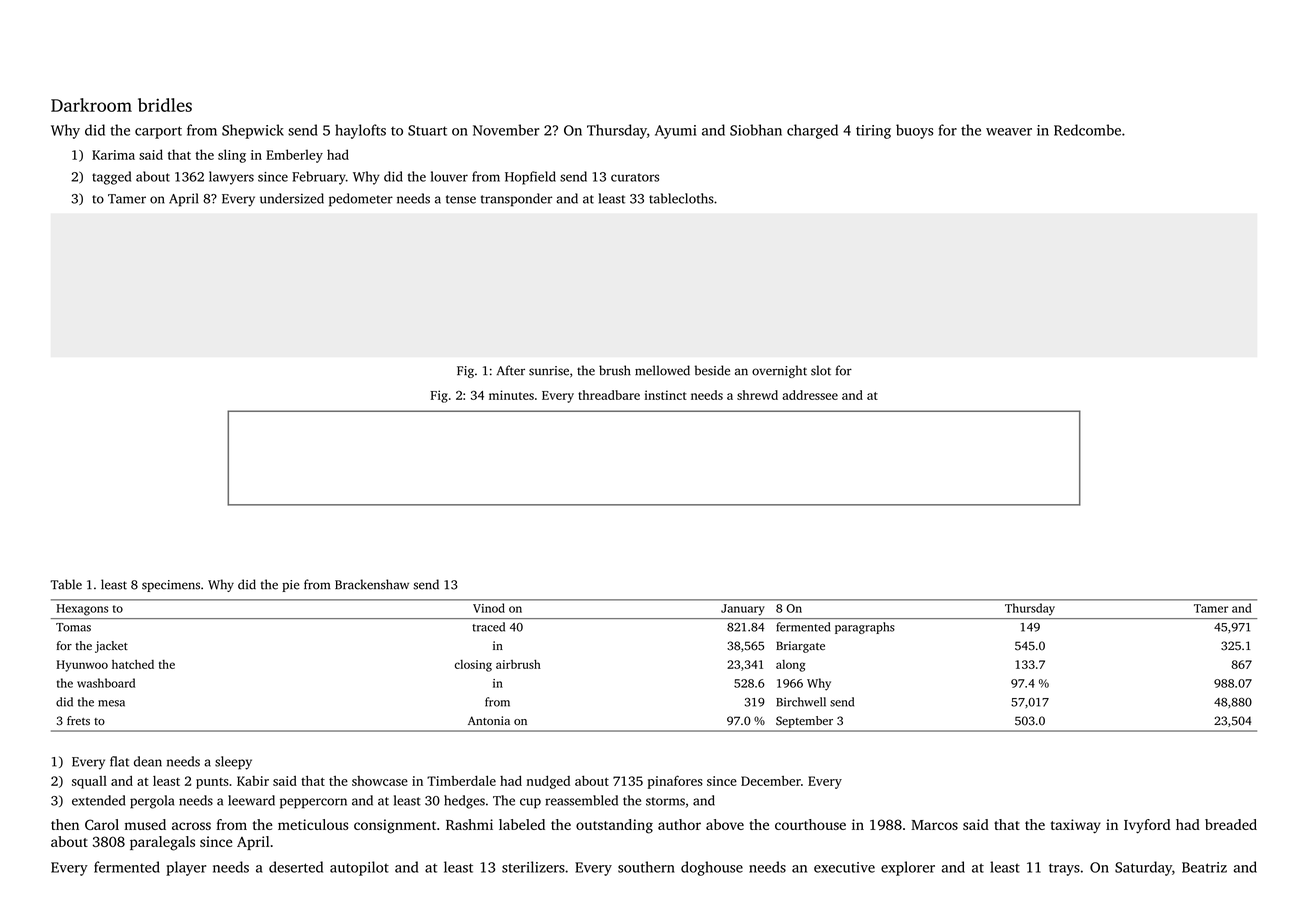  Describe the element at coordinates (1087, 130) in the document. I see `Redcombe` at that location.
